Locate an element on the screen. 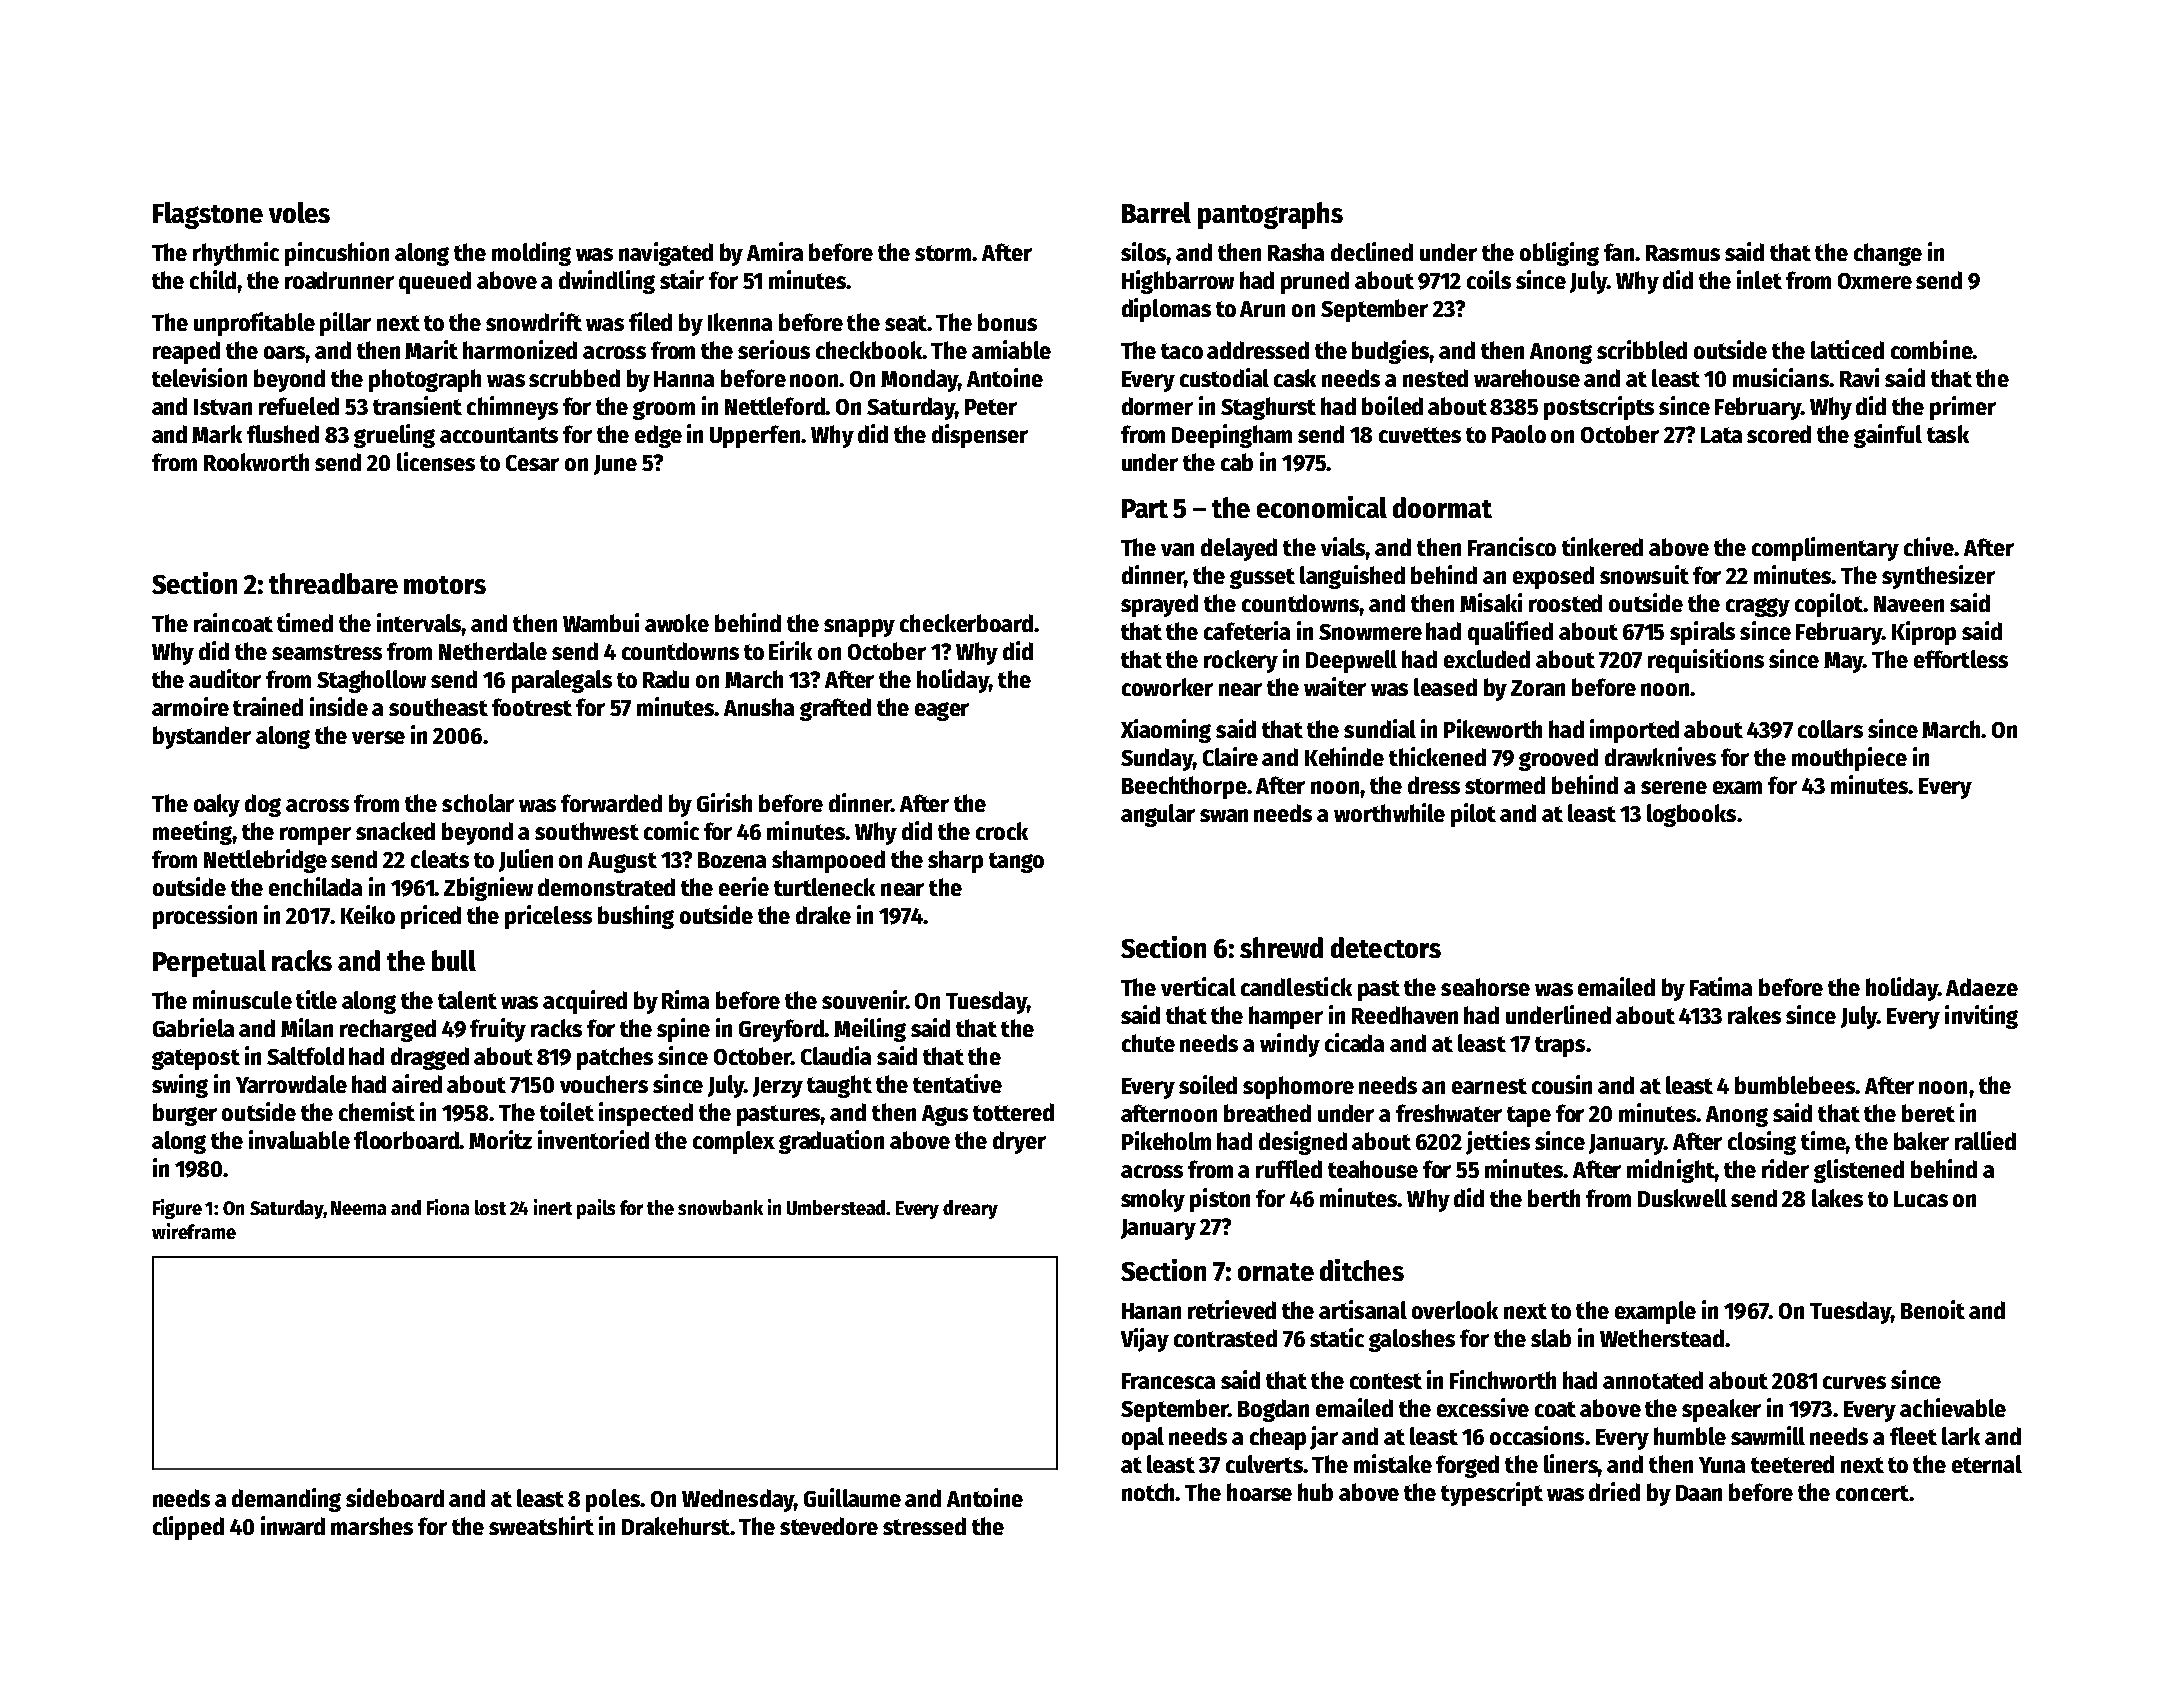  armoire is located at coordinates (190, 706).
